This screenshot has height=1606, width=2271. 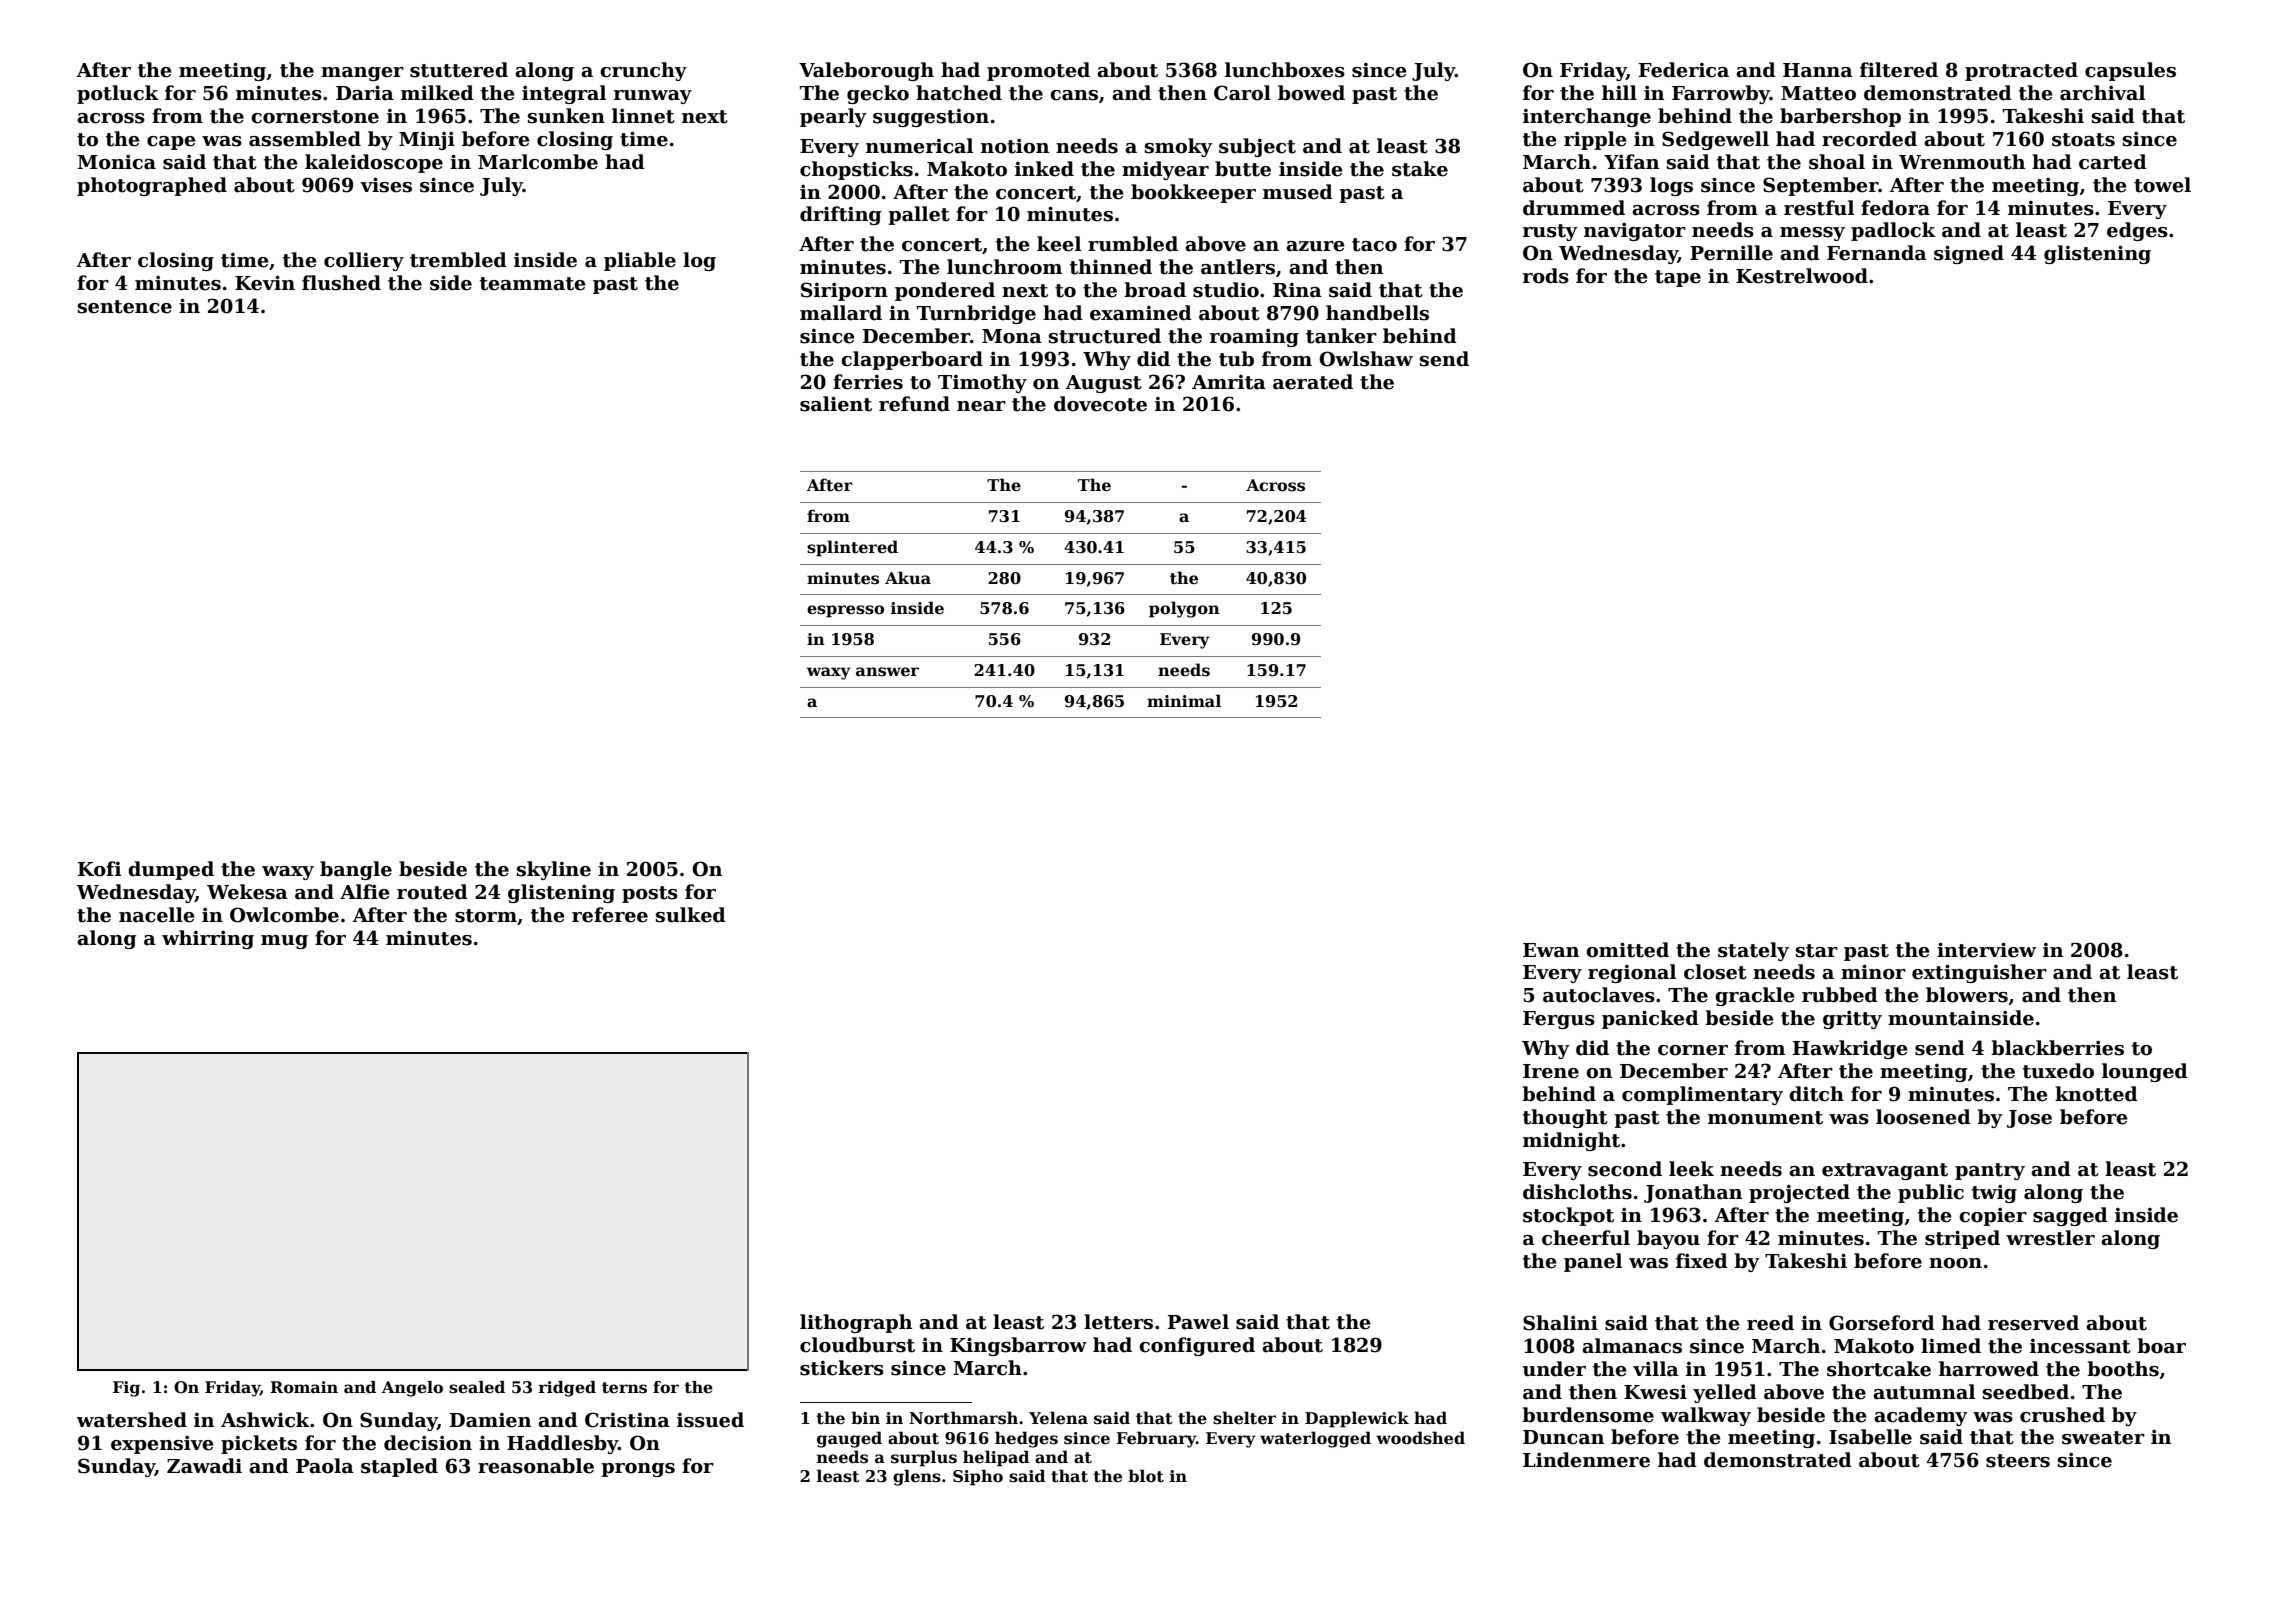 I want to click on lunchboxes, so click(x=1285, y=70).
